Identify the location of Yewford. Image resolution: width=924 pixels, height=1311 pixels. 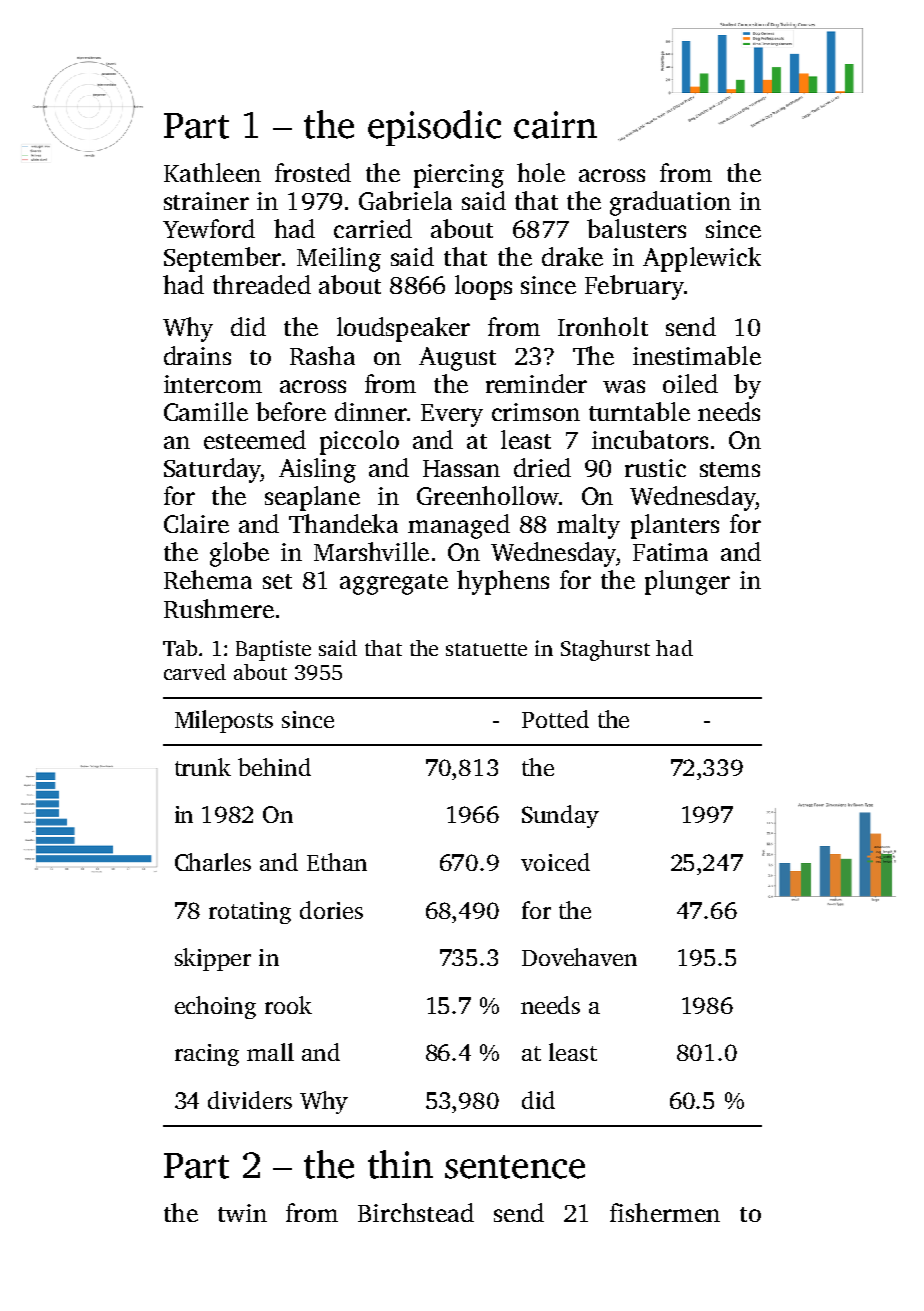
(209, 228).
